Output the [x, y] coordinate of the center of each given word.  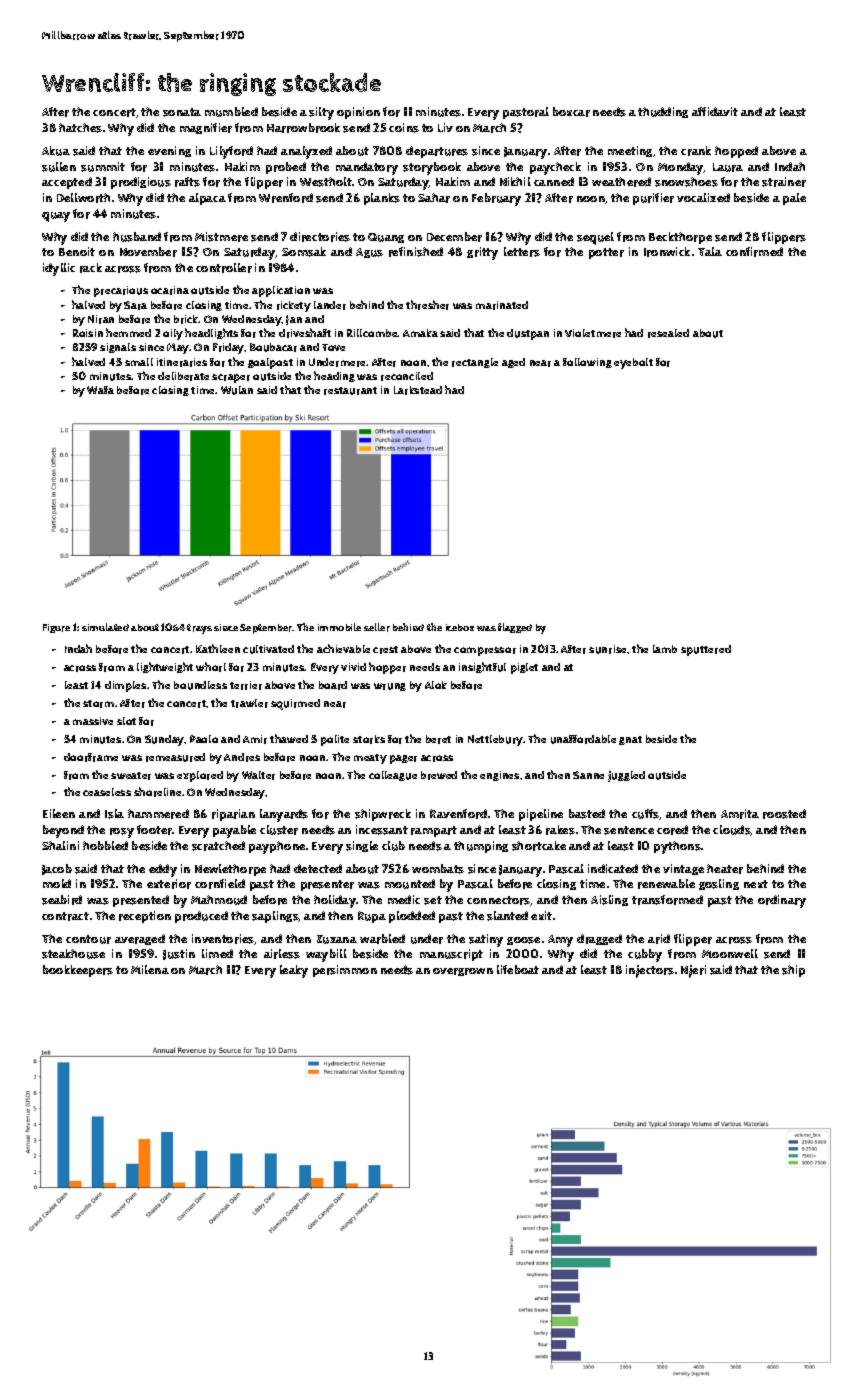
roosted [784, 814]
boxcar [571, 112]
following [587, 363]
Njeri [693, 971]
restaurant [350, 391]
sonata [182, 112]
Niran [101, 319]
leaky [294, 971]
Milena [150, 969]
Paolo [204, 739]
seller [377, 627]
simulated [105, 627]
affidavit [715, 111]
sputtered [706, 650]
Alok [436, 685]
